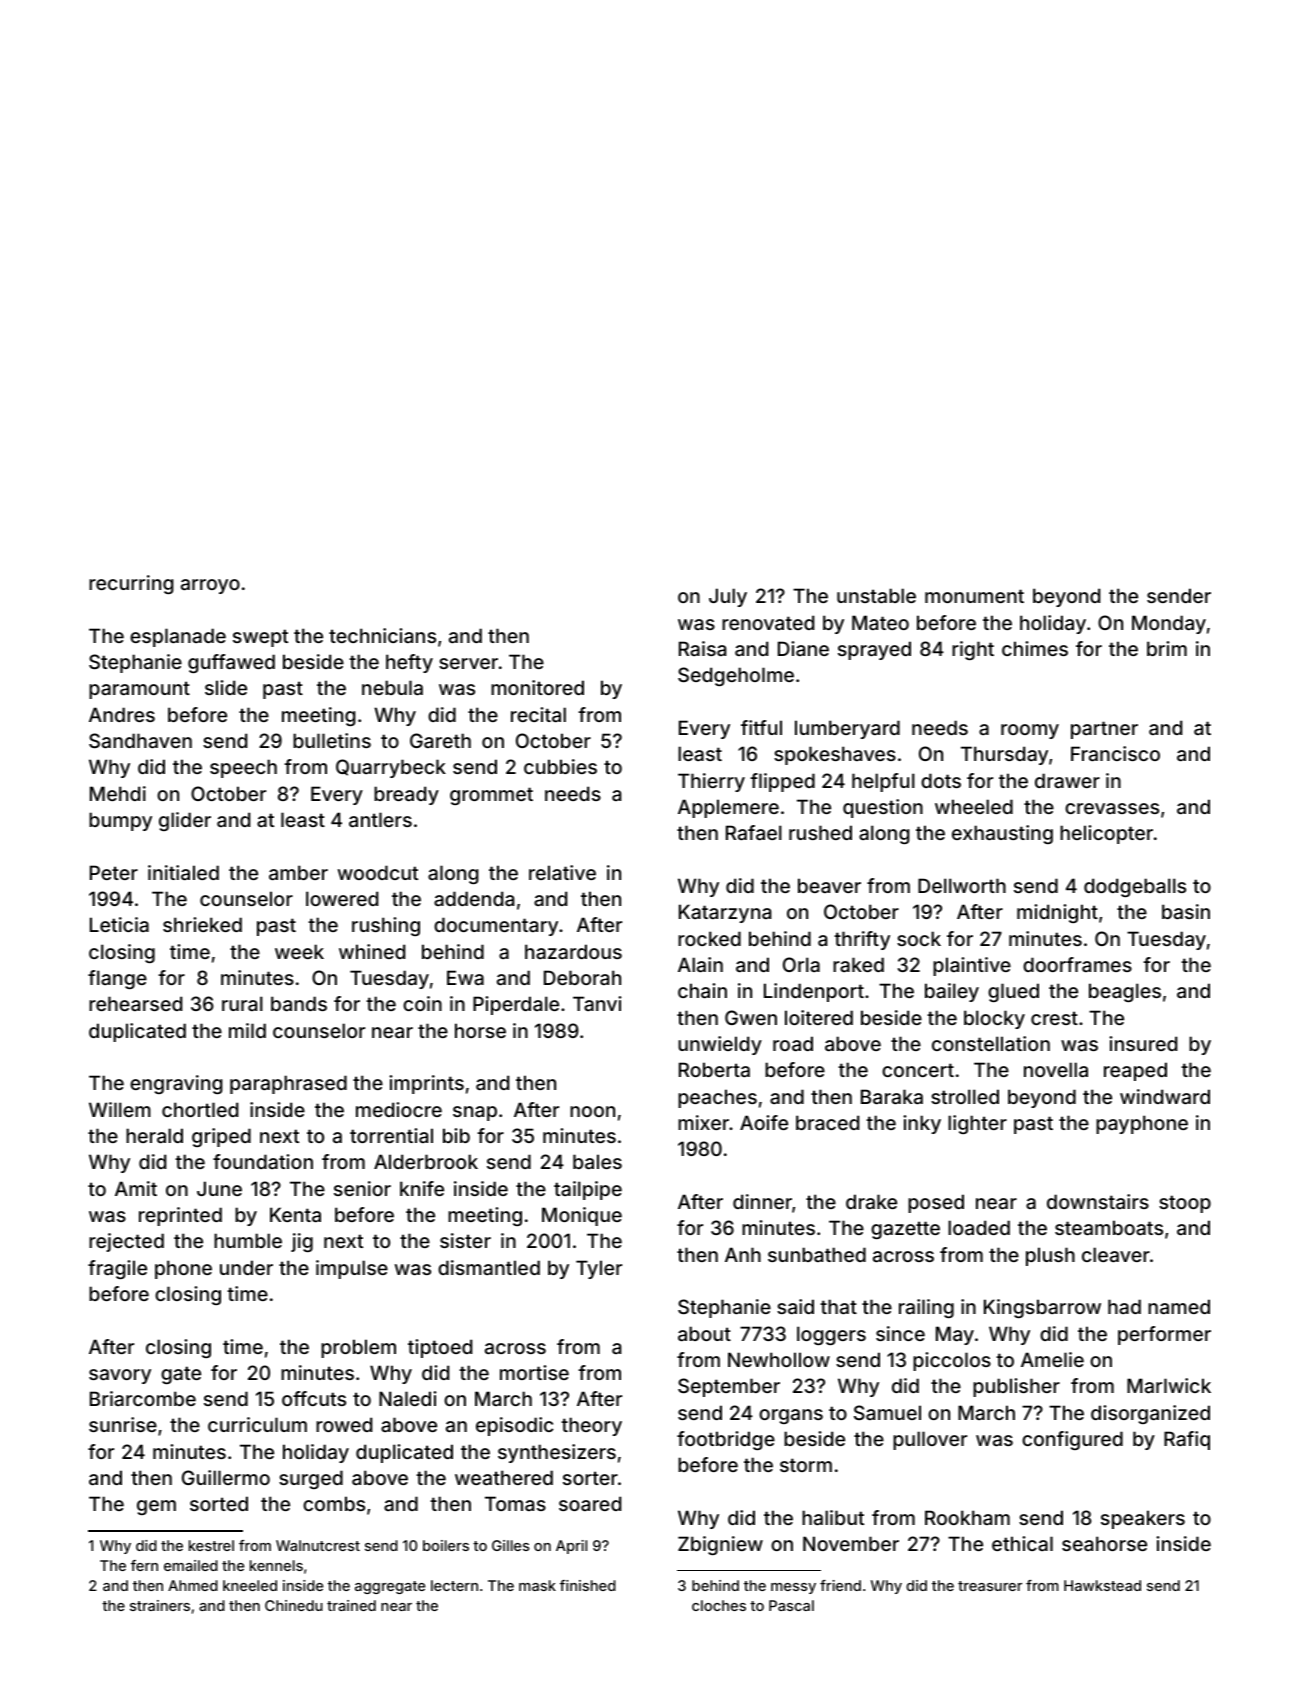  I want to click on Hawkstead, so click(1102, 1585).
